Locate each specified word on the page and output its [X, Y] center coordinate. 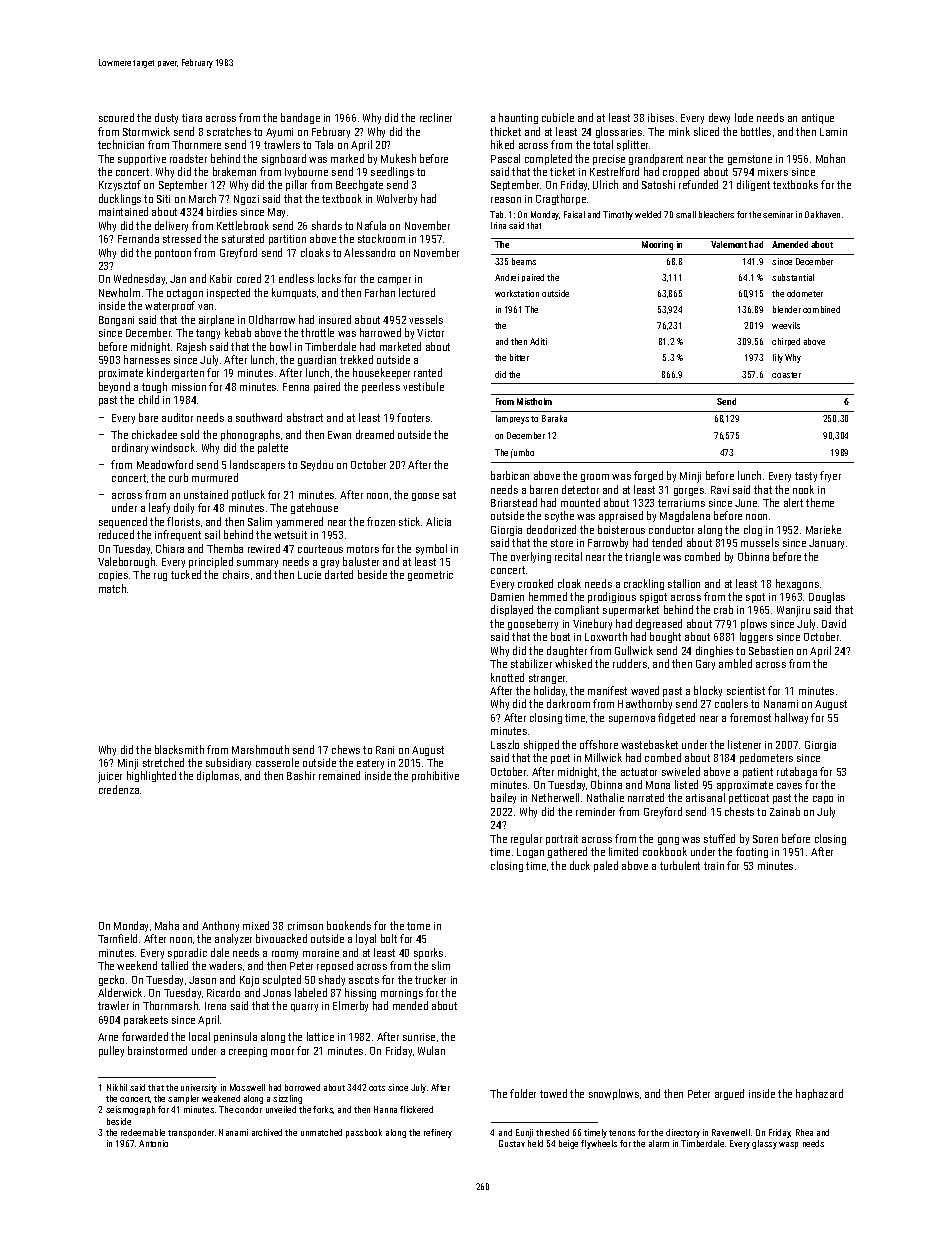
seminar [778, 214]
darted [339, 574]
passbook [364, 1133]
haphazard [819, 1094]
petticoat [749, 799]
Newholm [119, 292]
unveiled [281, 1109]
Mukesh [398, 158]
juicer [110, 777]
